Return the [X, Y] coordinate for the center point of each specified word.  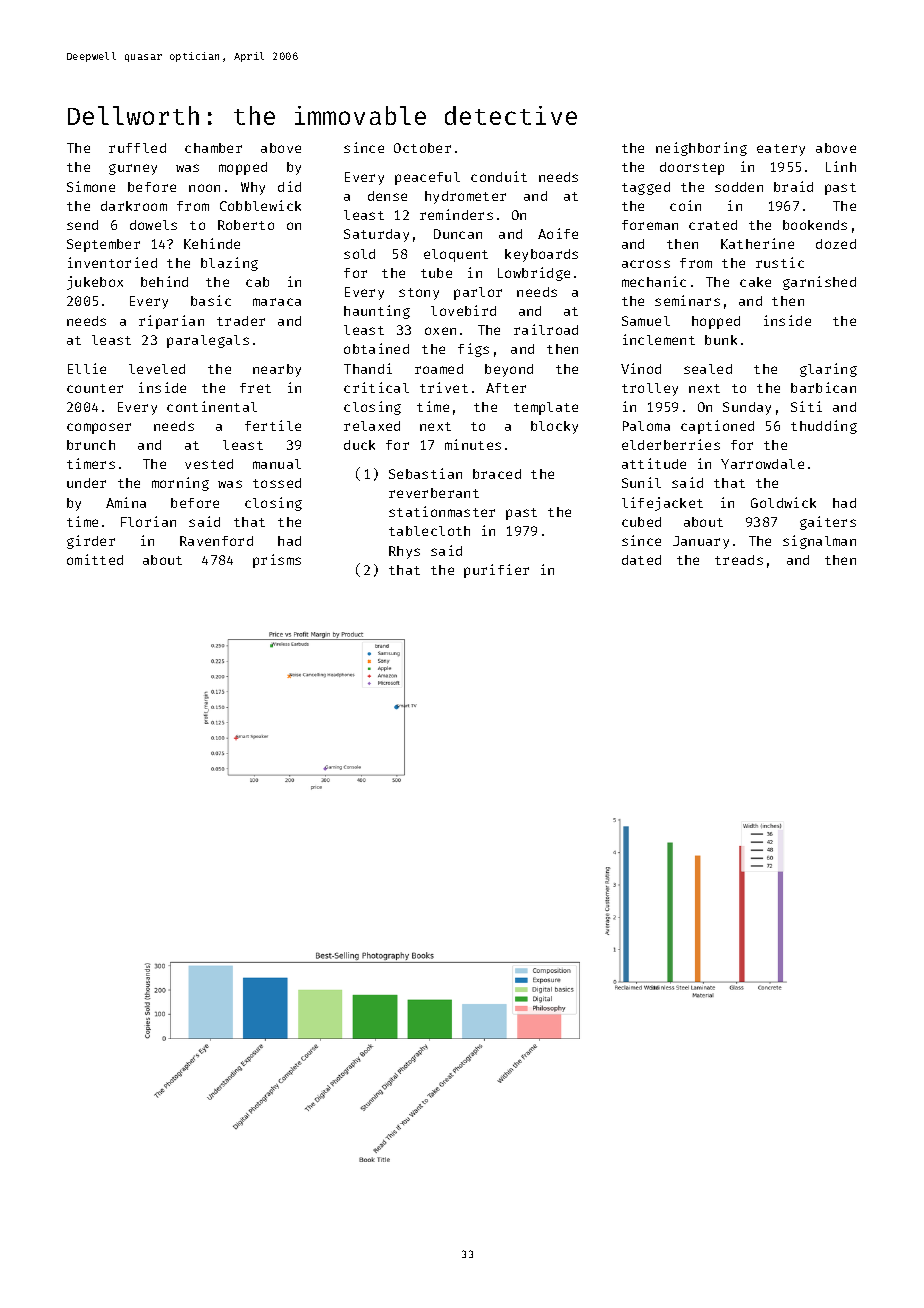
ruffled [137, 148]
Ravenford [216, 541]
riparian [171, 322]
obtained [376, 348]
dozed [836, 244]
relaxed [372, 426]
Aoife [558, 233]
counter [95, 388]
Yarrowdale [762, 464]
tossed [277, 483]
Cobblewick [260, 205]
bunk [721, 340]
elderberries [671, 444]
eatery [781, 150]
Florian [148, 521]
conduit [499, 176]
